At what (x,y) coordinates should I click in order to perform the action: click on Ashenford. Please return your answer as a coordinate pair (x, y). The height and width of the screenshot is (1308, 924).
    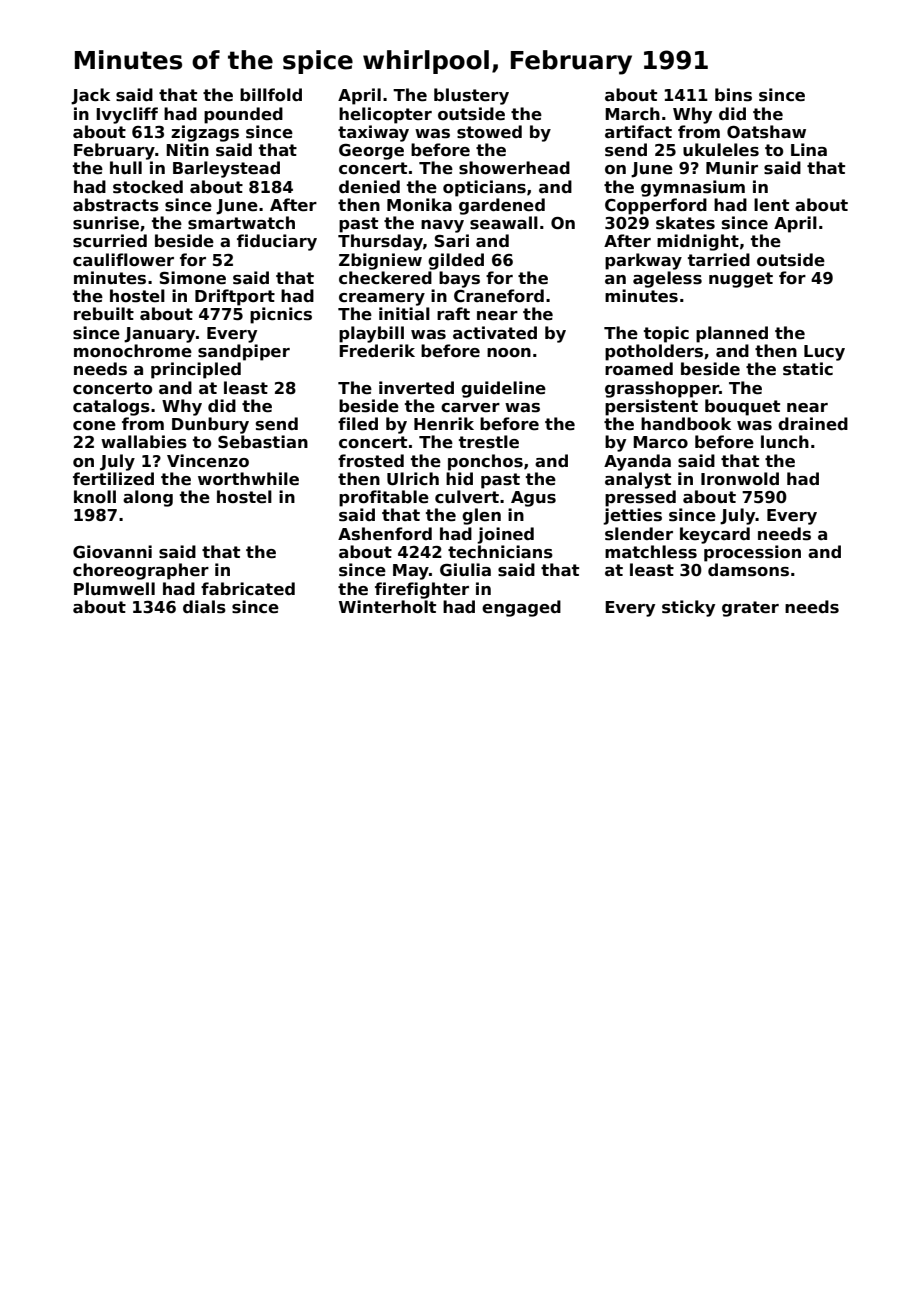
    Looking at the image, I should click on (385, 534).
